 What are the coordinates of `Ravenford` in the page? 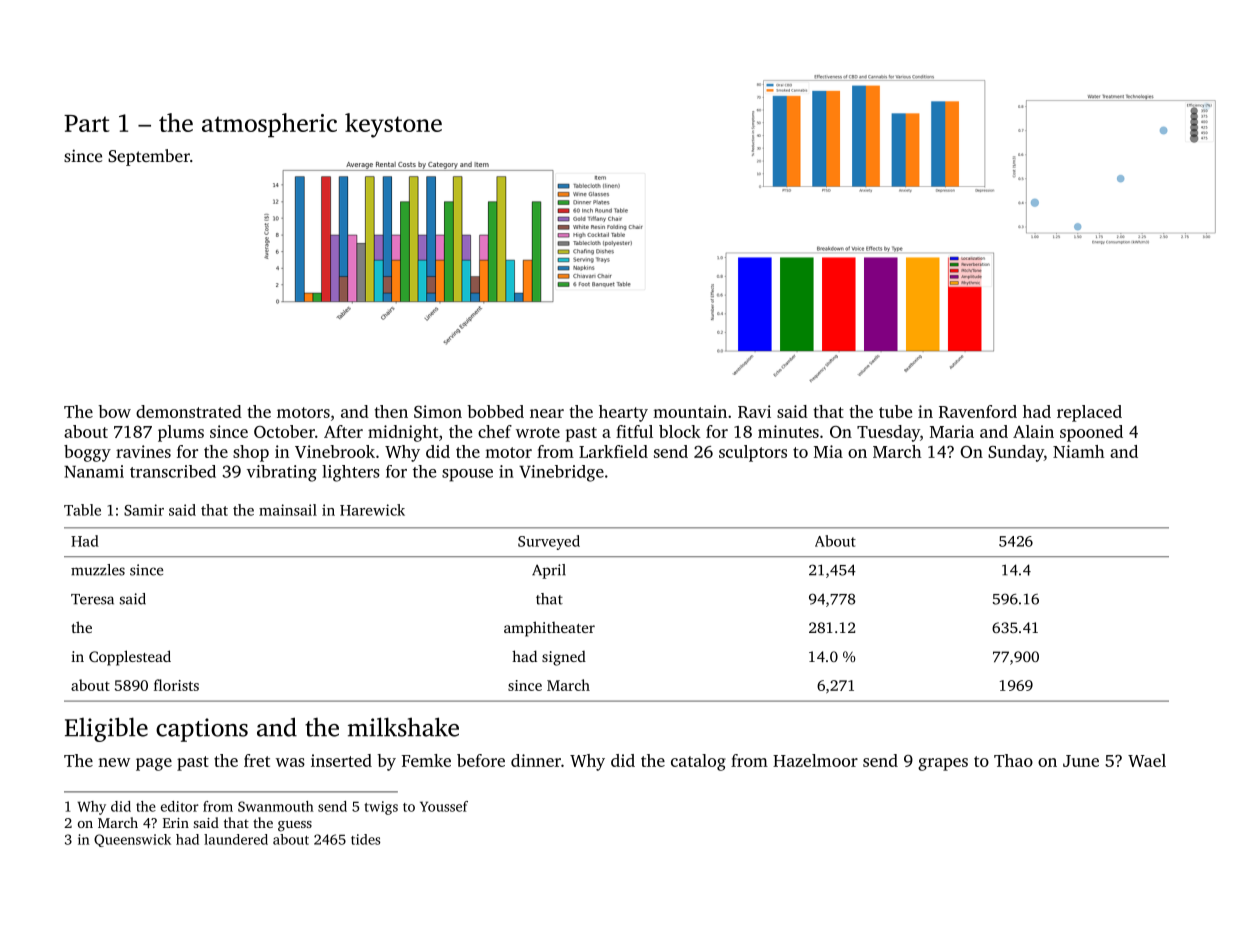 It's located at (978, 411).
